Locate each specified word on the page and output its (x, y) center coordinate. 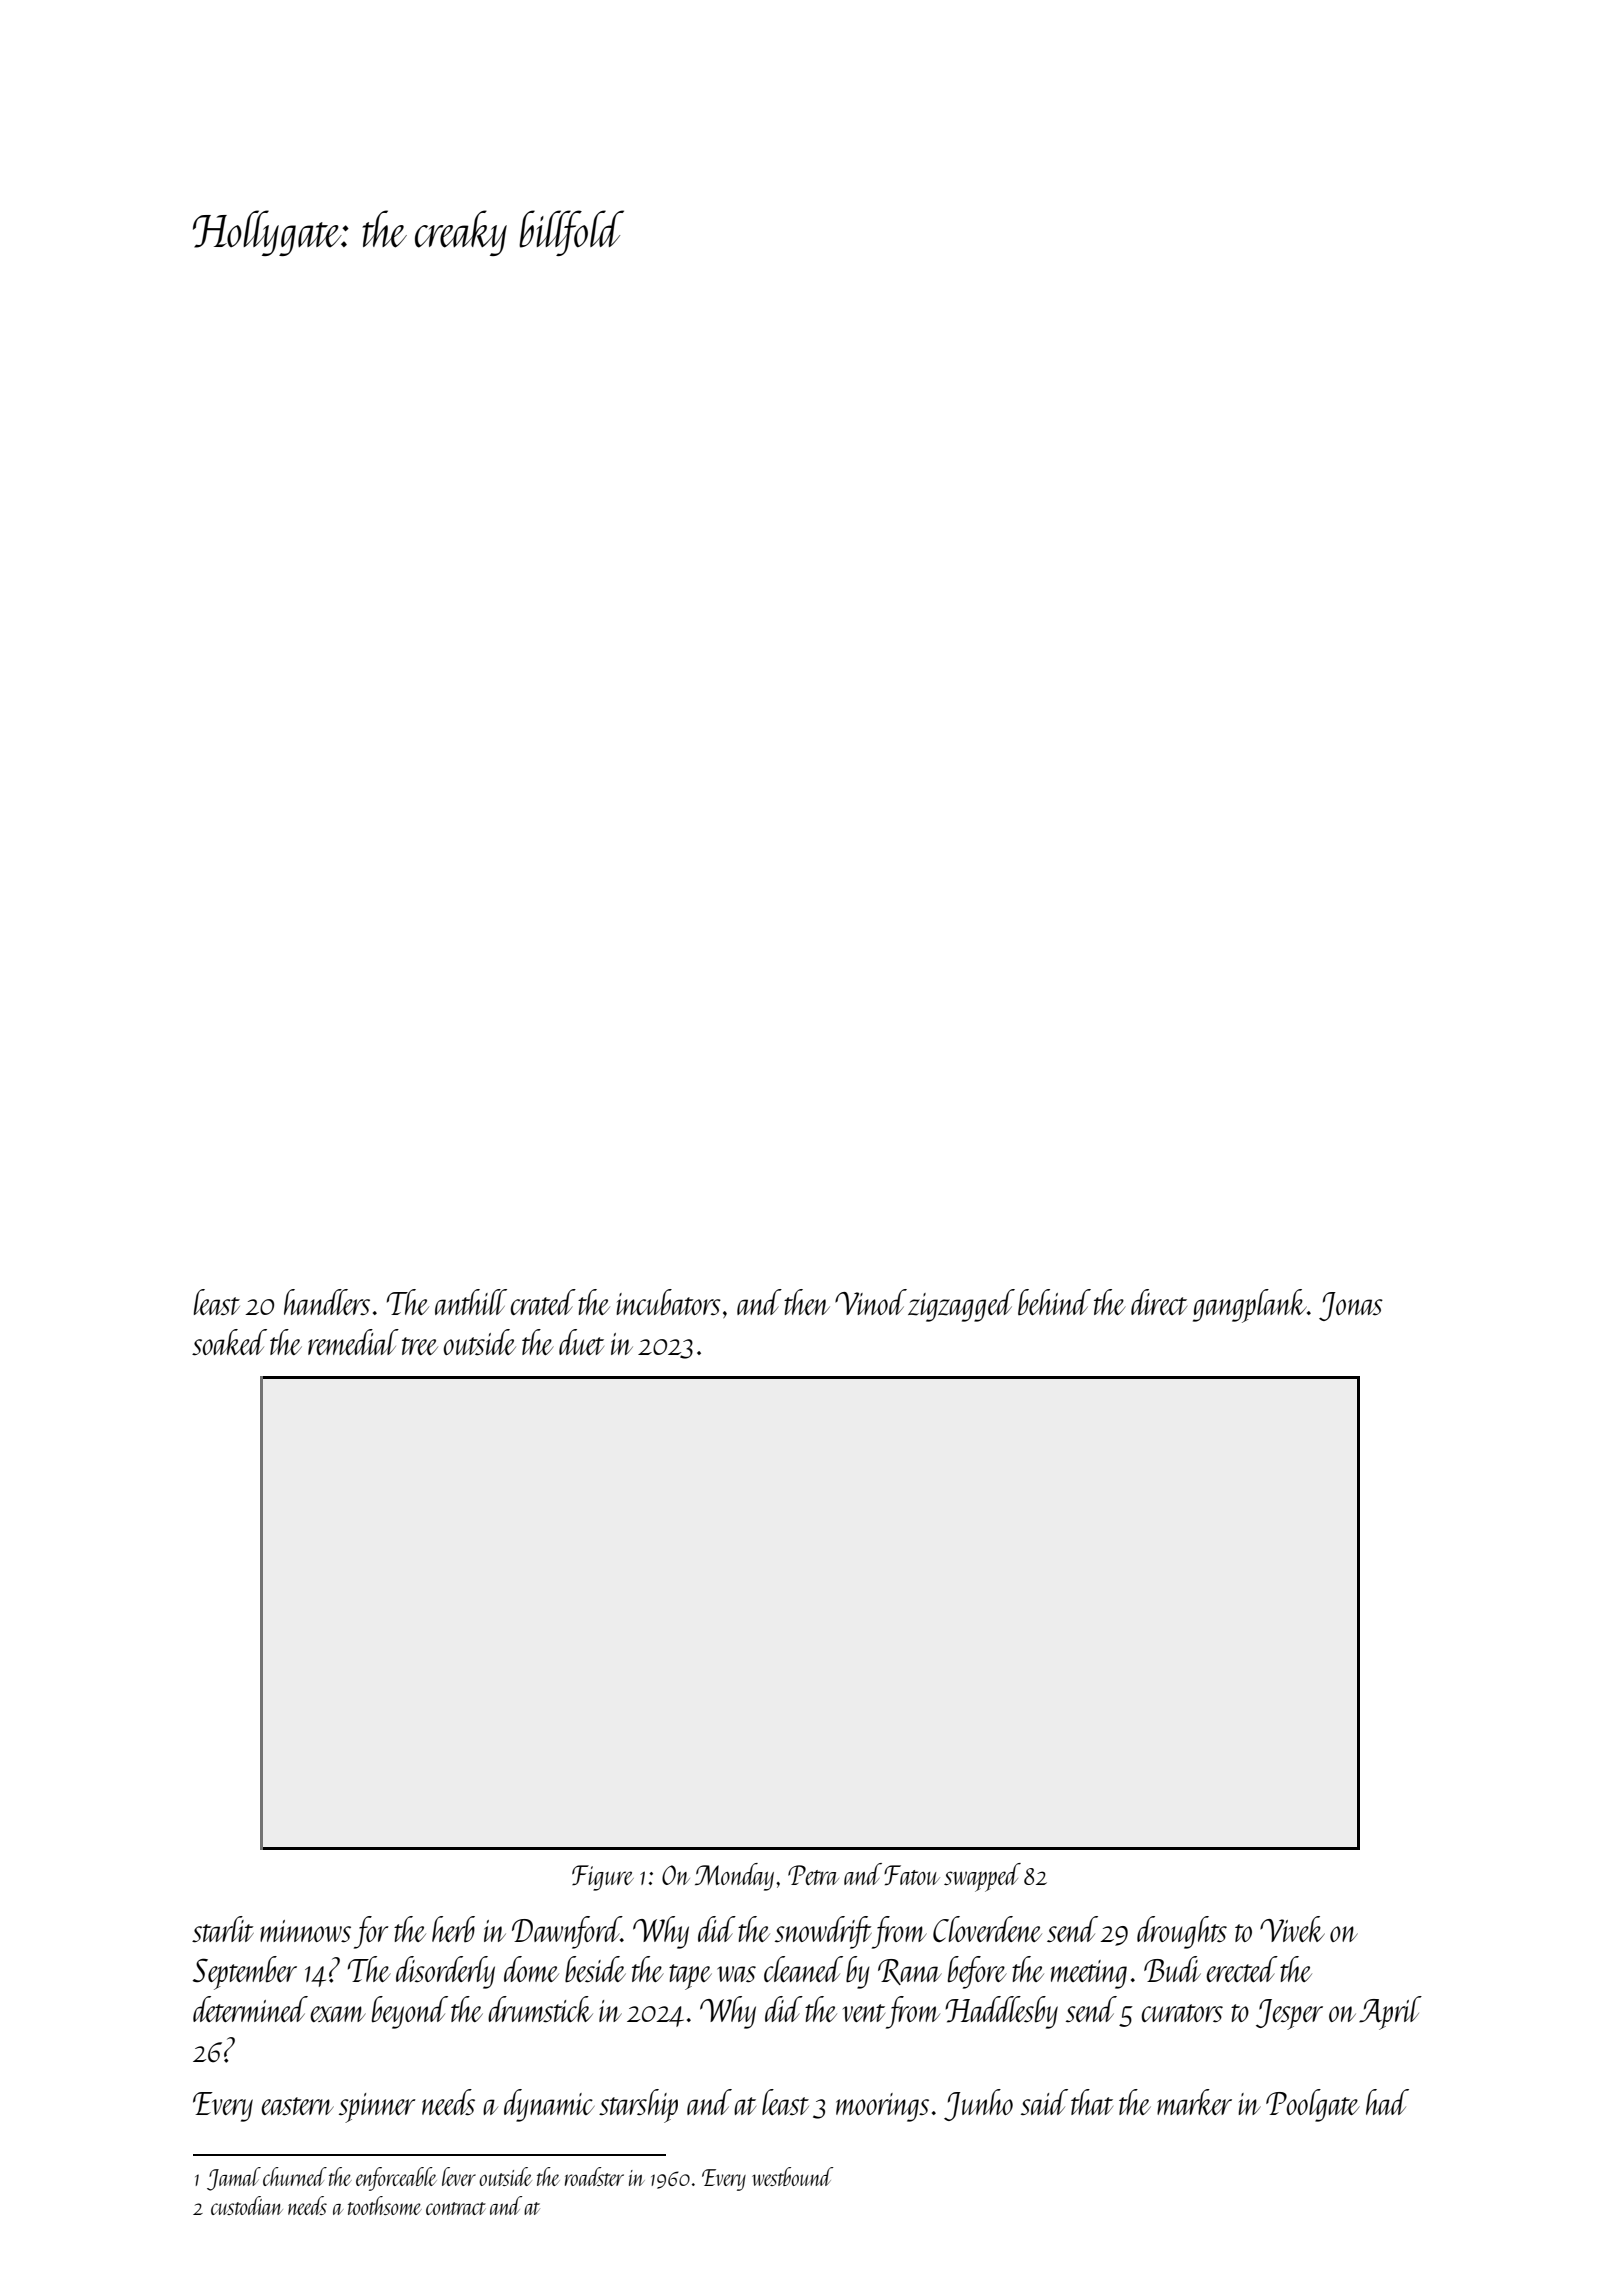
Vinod (871, 1302)
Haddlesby (1001, 2012)
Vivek (1292, 1929)
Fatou (912, 1875)
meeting (1089, 1974)
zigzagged (961, 1305)
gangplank (1250, 1306)
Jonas (1351, 1306)
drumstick (540, 2009)
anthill (471, 1302)
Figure (603, 1878)
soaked (229, 1342)
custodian (247, 2205)
